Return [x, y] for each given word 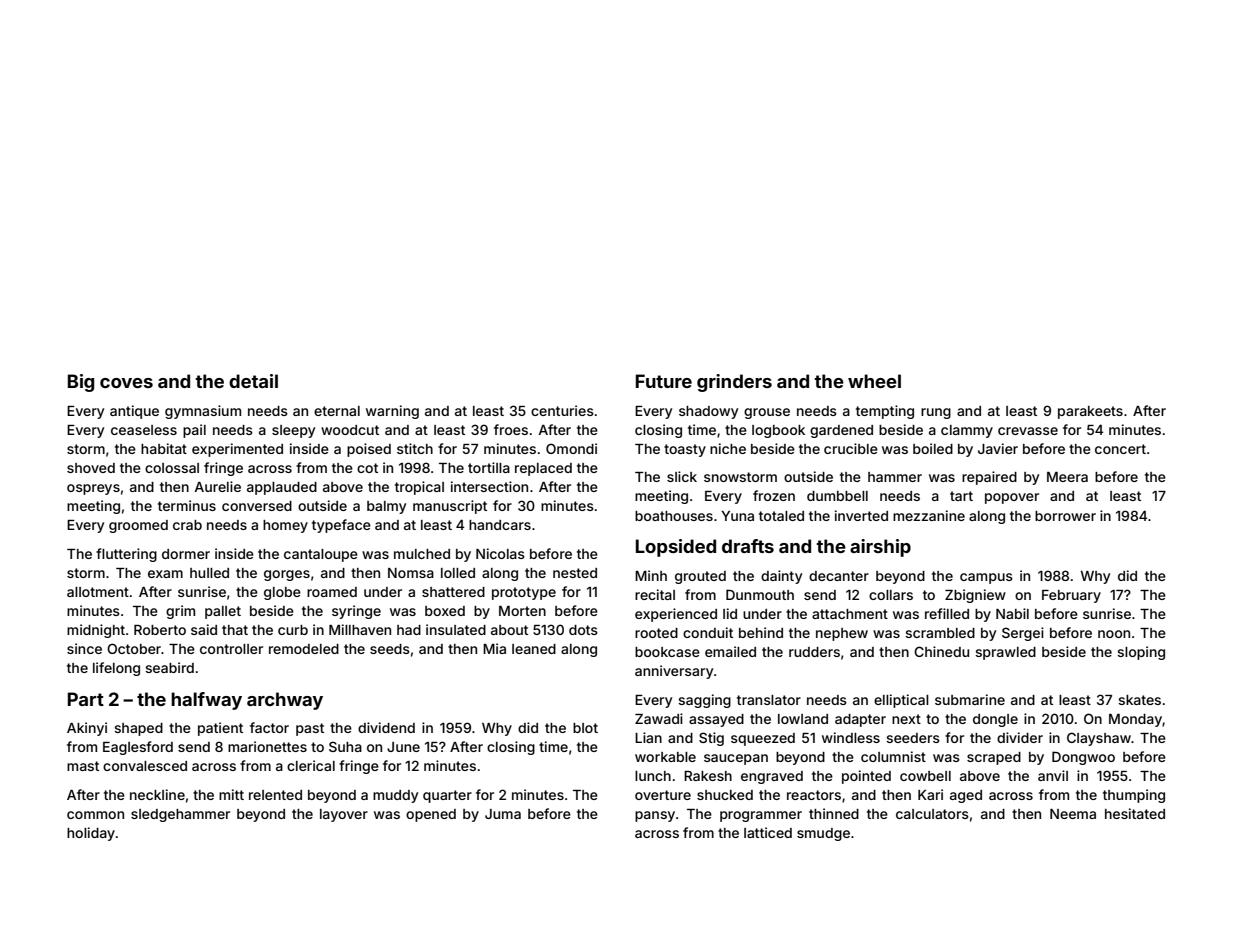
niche [728, 448]
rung [936, 413]
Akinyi [87, 729]
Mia [494, 648]
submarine [970, 699]
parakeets [1090, 412]
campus [986, 578]
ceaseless [144, 430]
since [84, 648]
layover [344, 815]
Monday [1135, 720]
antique [134, 412]
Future [664, 381]
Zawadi [659, 718]
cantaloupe [321, 555]
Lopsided [676, 548]
